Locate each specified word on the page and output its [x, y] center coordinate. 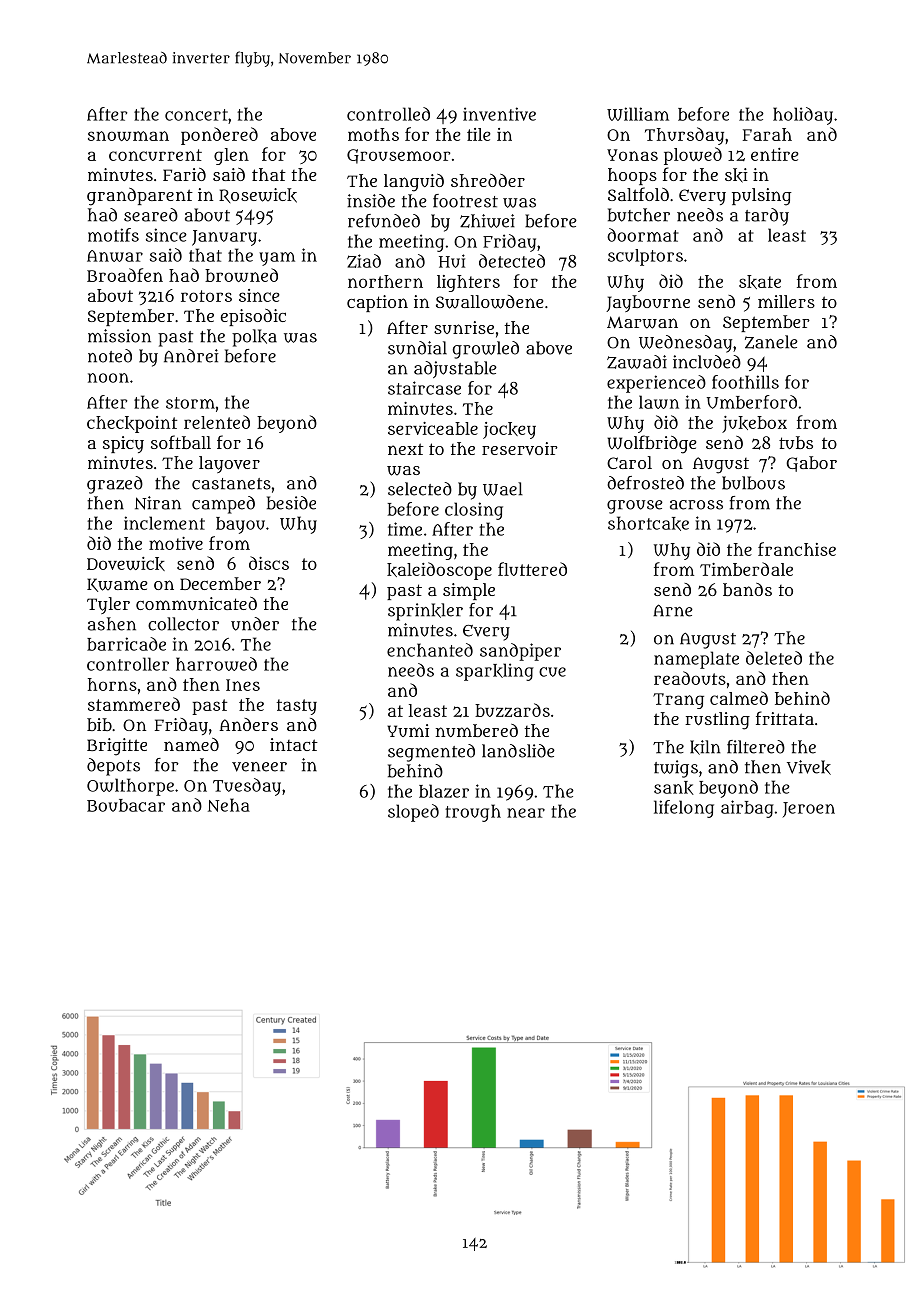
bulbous [753, 483]
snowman [128, 136]
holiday [803, 116]
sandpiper [520, 652]
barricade [126, 644]
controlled [388, 114]
